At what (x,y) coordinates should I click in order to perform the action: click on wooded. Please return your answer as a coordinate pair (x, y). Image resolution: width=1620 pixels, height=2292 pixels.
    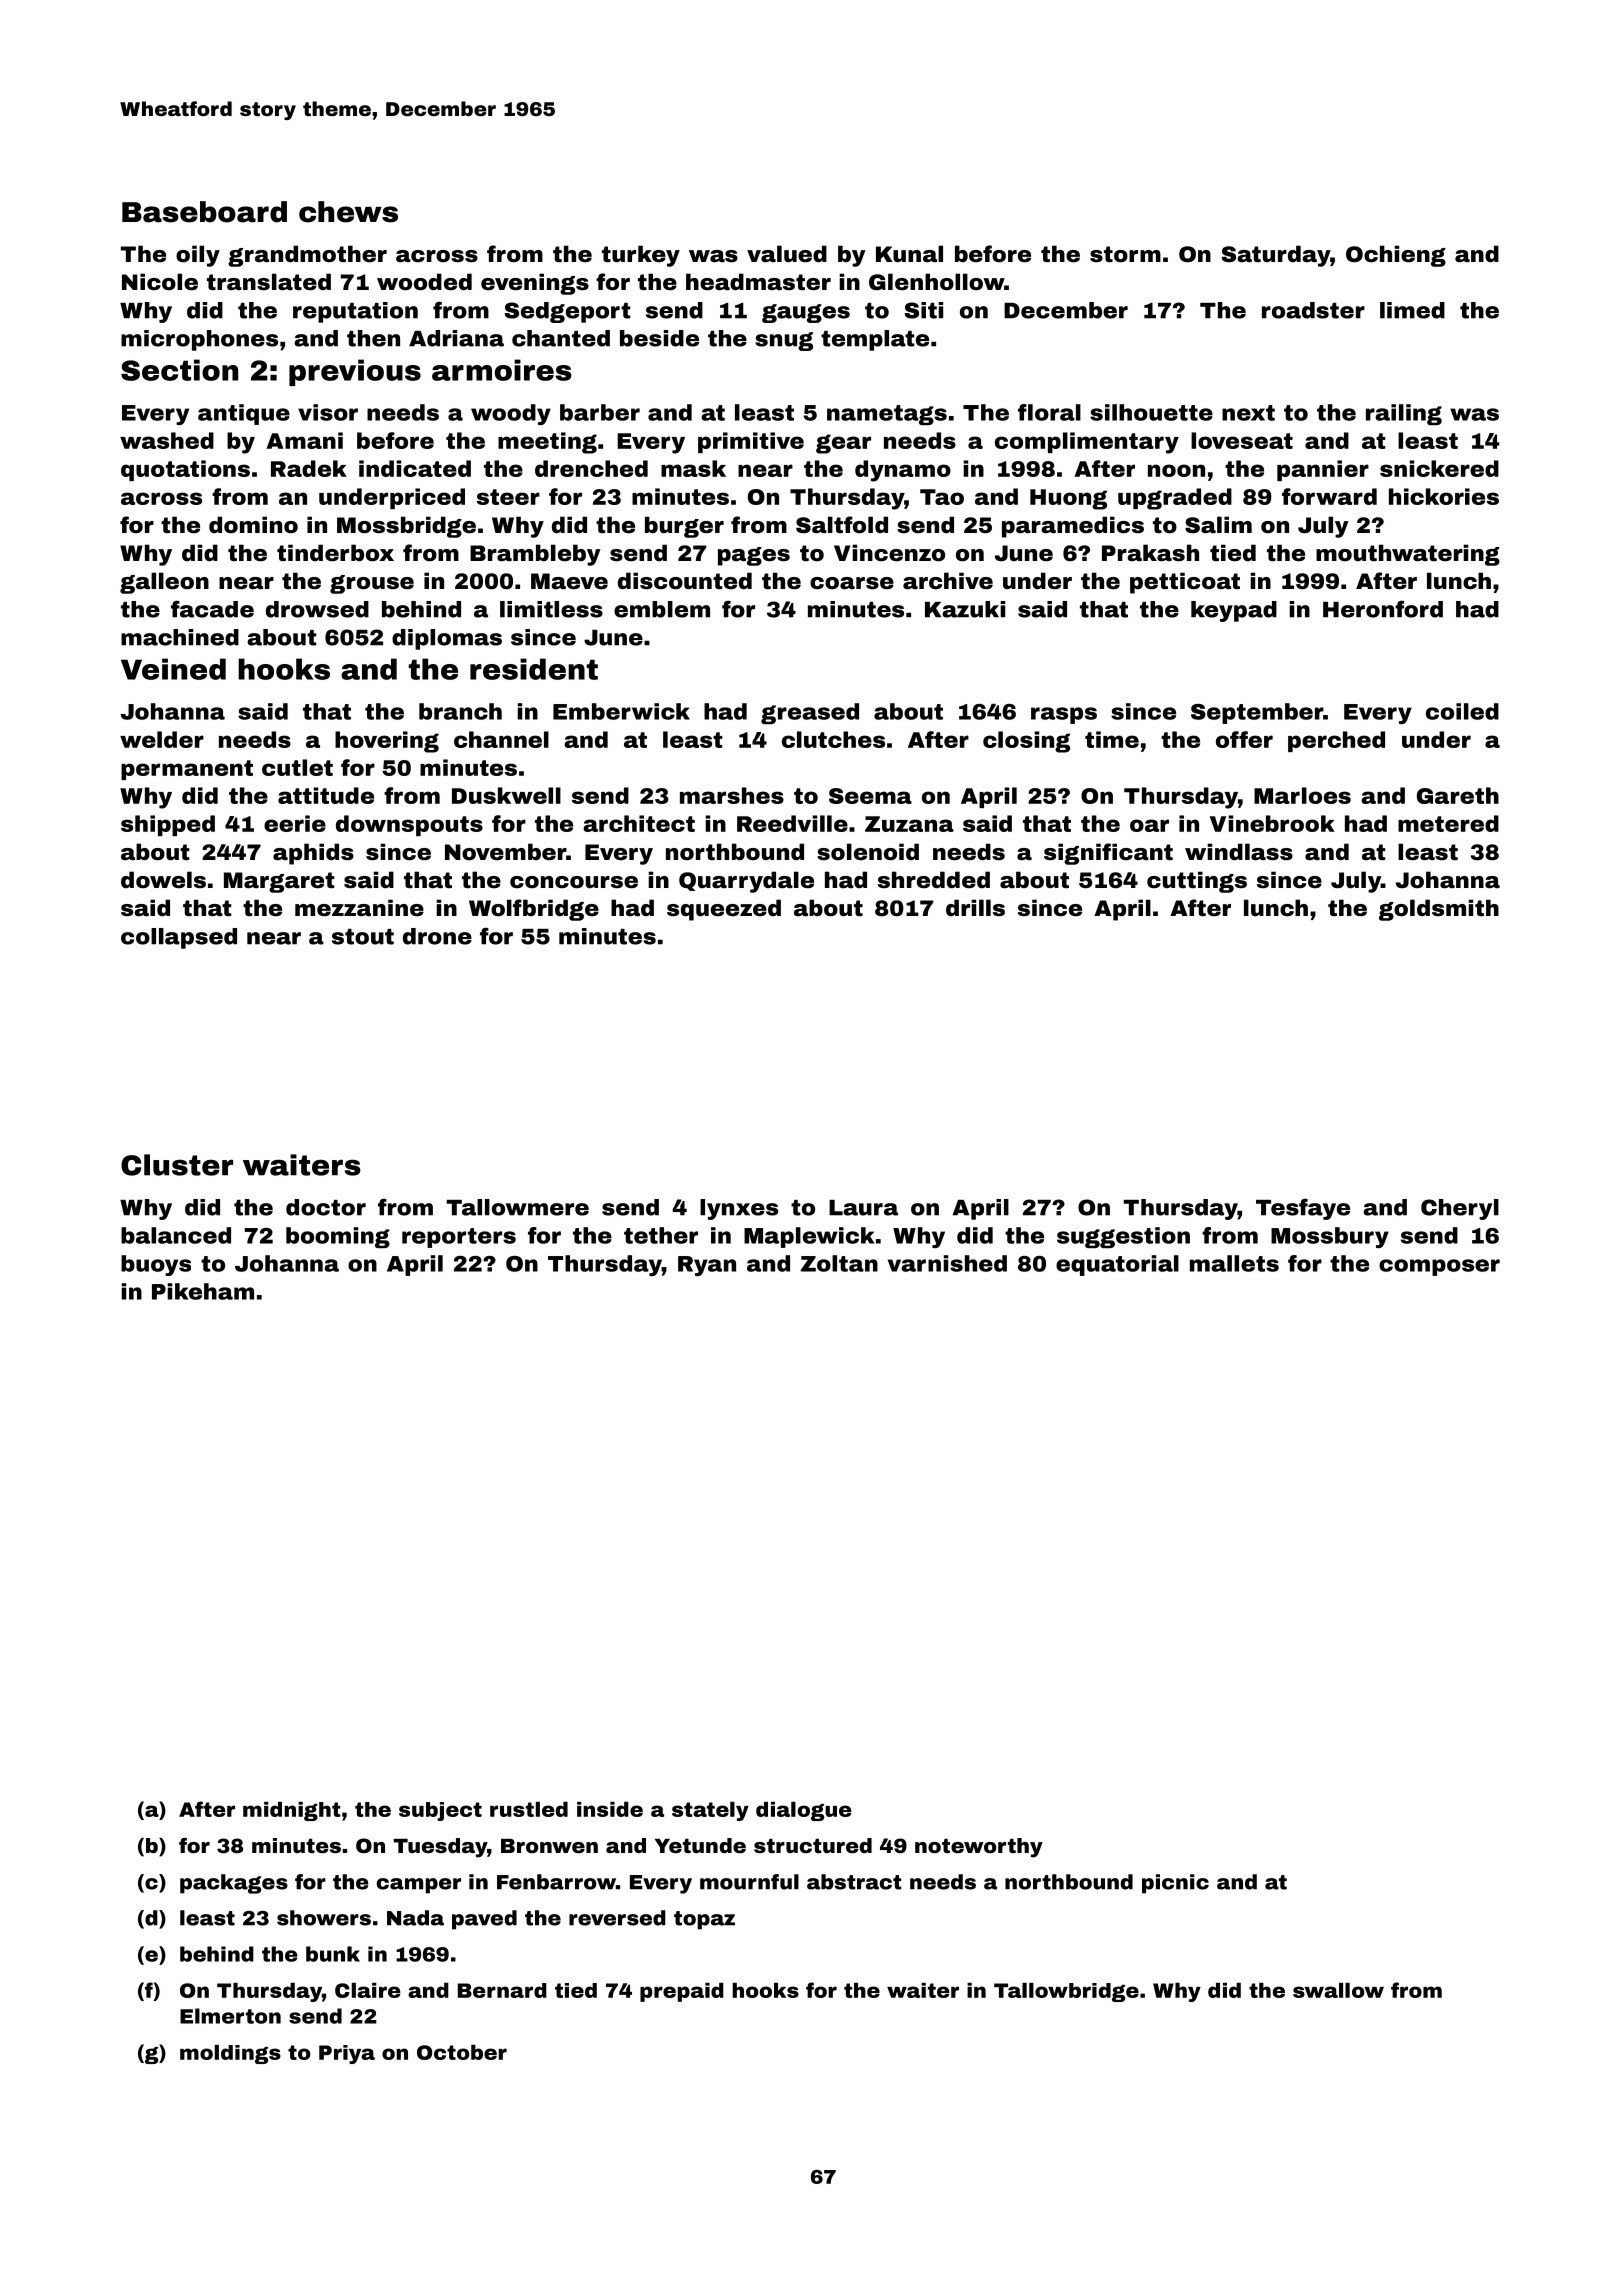
    Looking at the image, I should click on (424, 282).
